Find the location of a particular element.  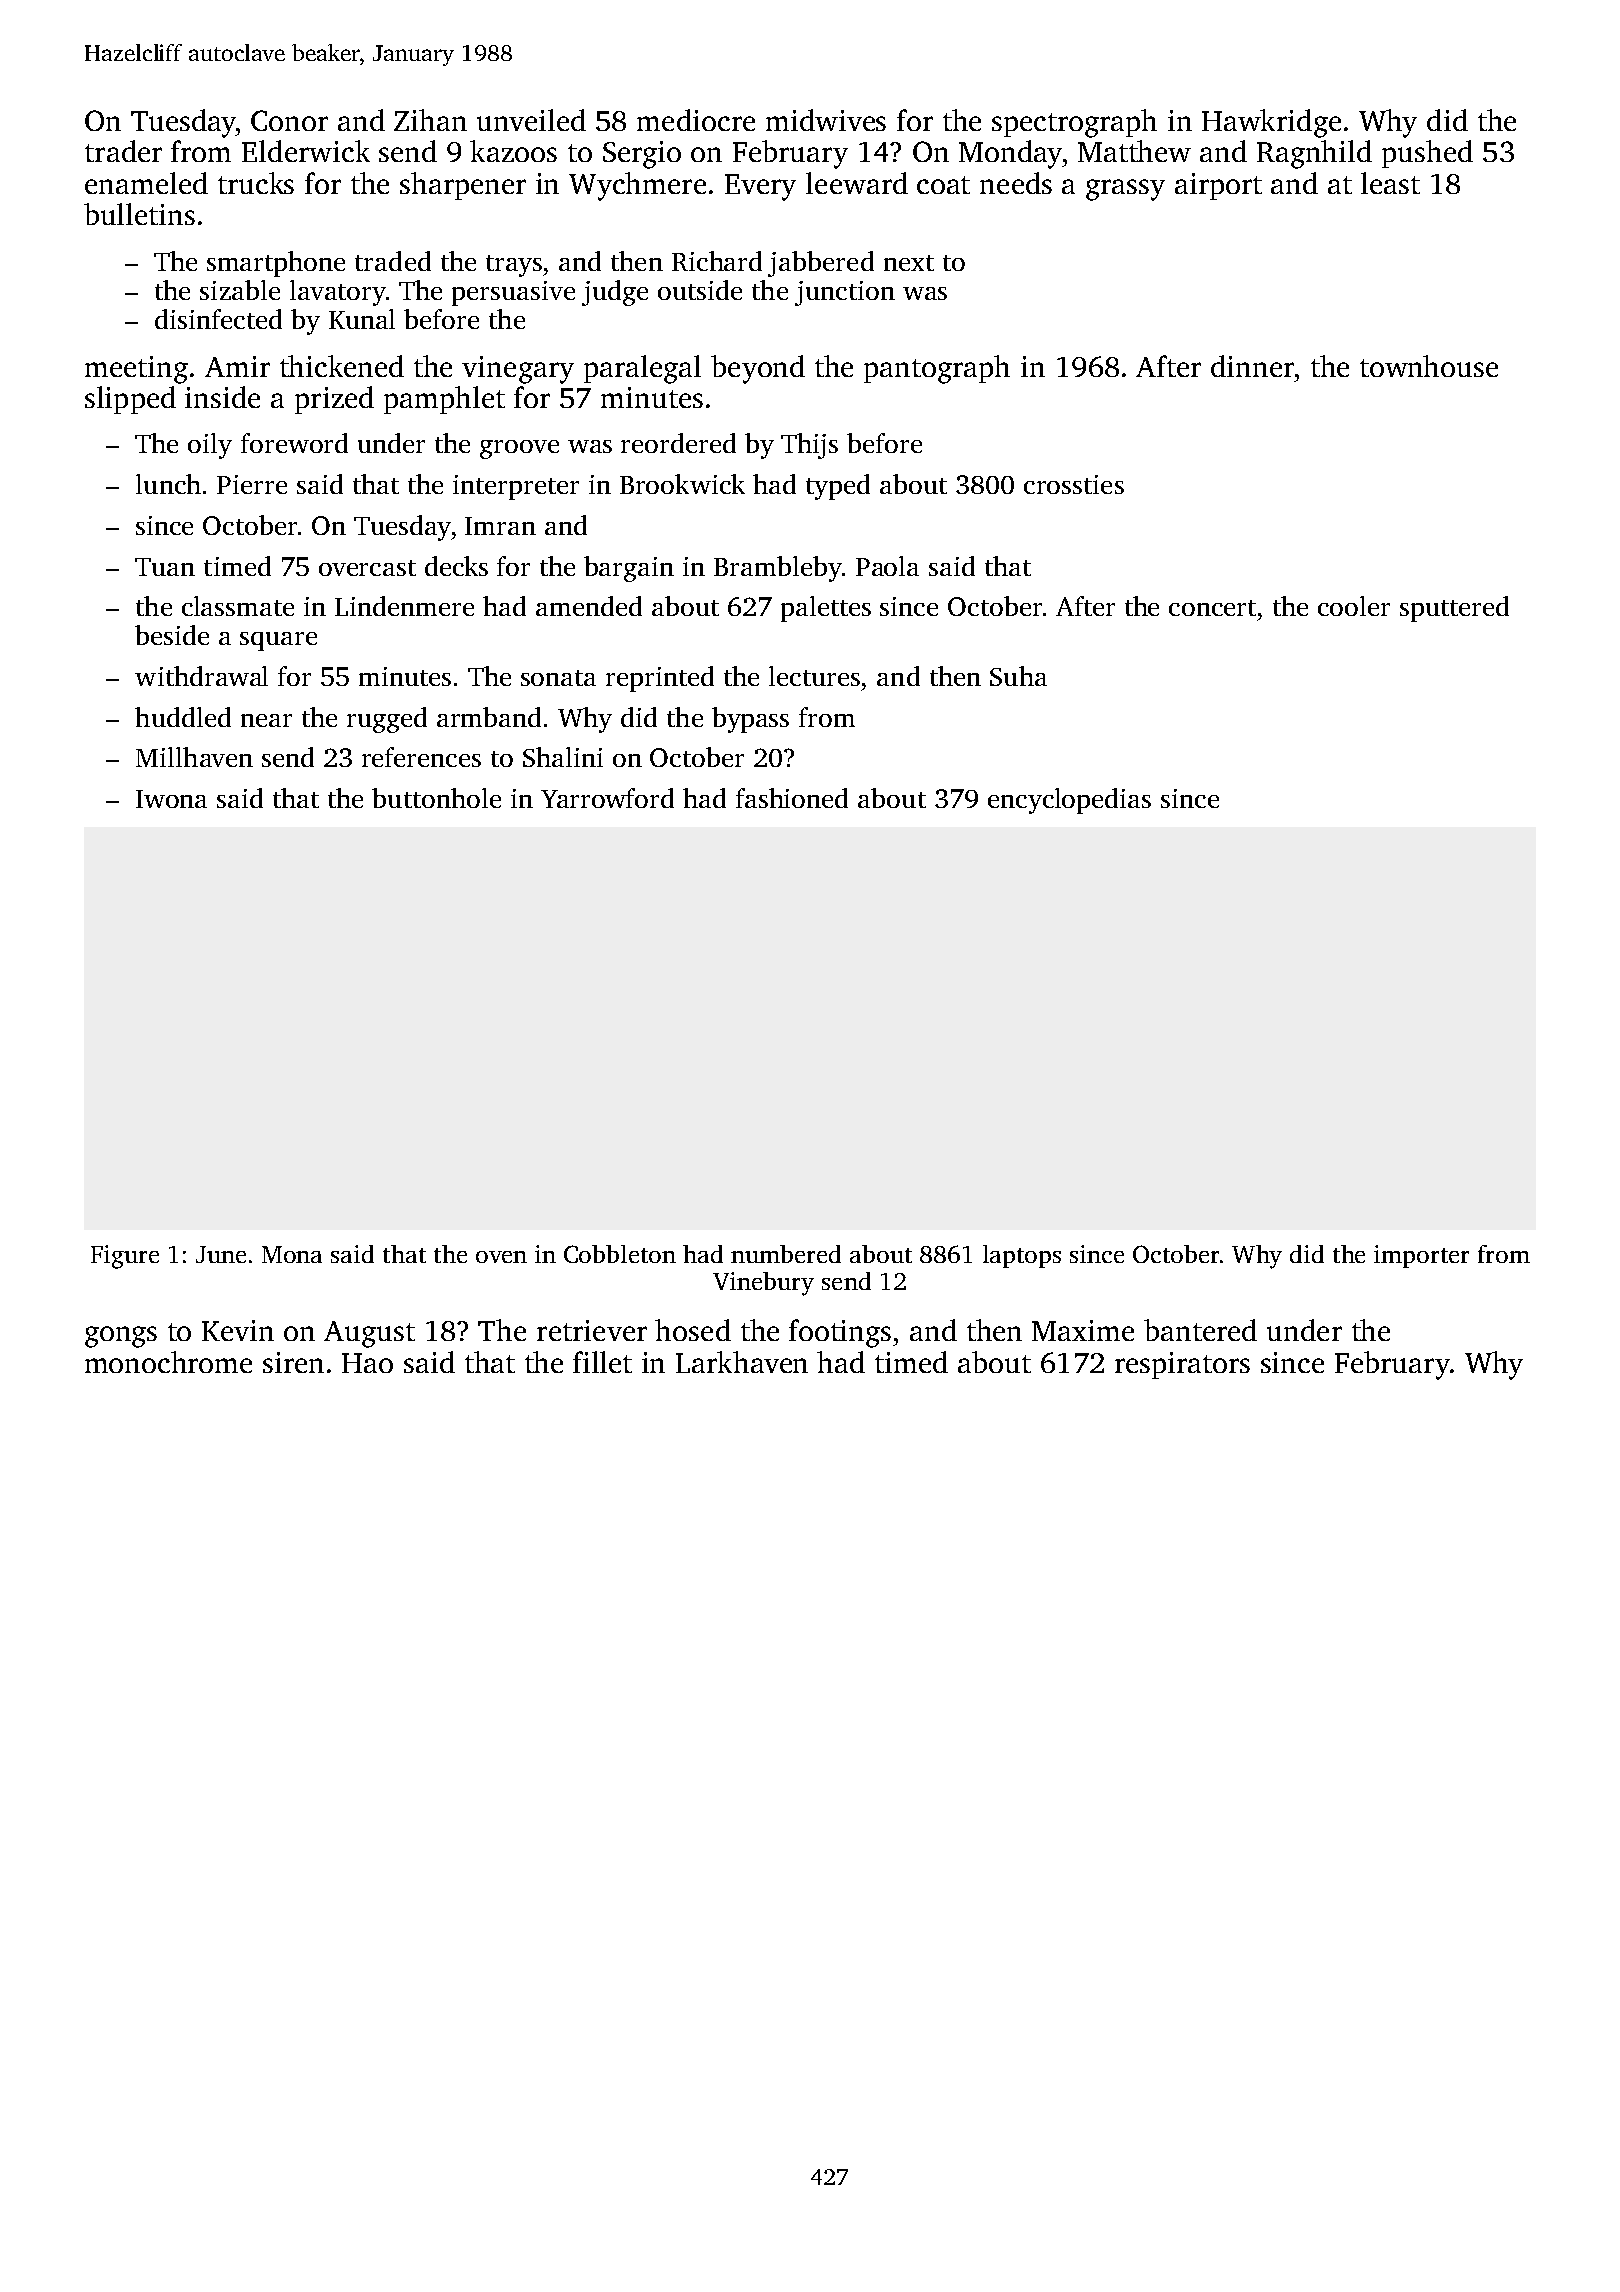

crossties is located at coordinates (1074, 484).
